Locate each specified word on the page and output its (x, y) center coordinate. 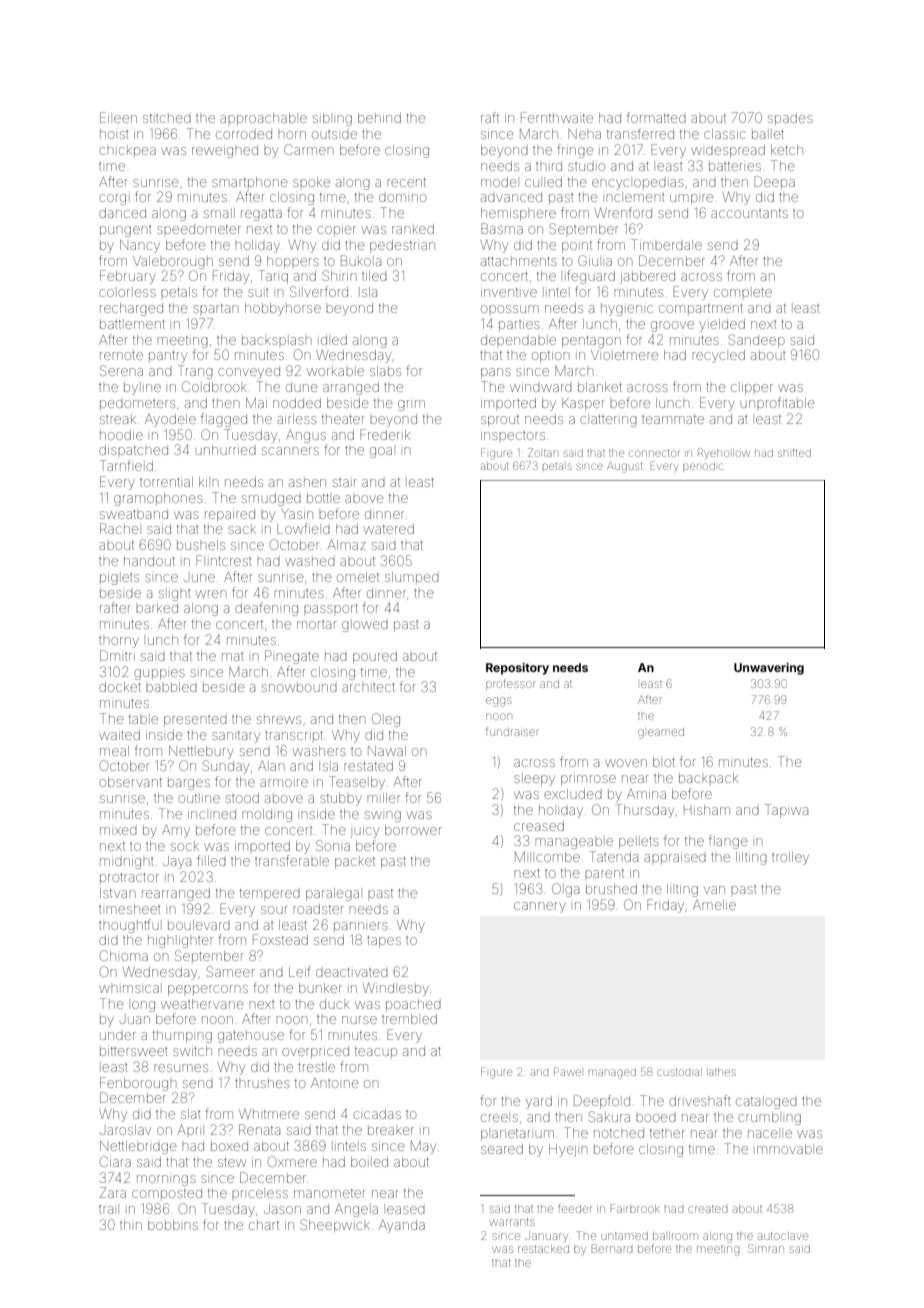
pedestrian (402, 246)
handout (149, 561)
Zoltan (543, 452)
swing (383, 816)
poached (413, 1005)
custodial (679, 1072)
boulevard (199, 925)
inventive (509, 292)
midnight (127, 863)
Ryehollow (724, 454)
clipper (752, 389)
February (128, 277)
